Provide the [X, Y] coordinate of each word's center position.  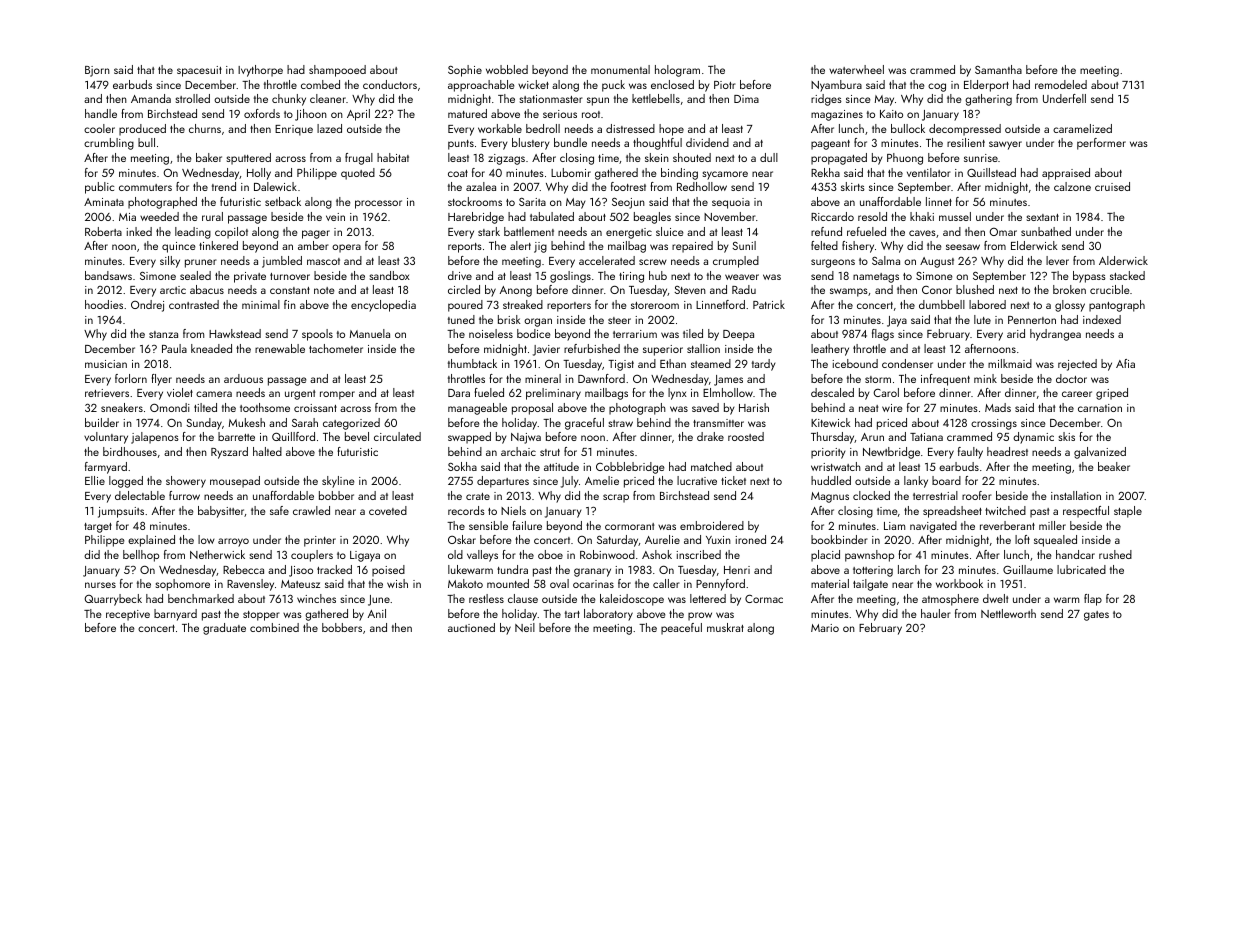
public [99, 188]
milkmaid [1010, 363]
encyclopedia [383, 306]
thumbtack [472, 363]
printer [320, 541]
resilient [966, 142]
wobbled [507, 69]
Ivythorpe [260, 71]
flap [1093, 600]
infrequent [945, 380]
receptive [128, 615]
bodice [534, 333]
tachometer [336, 348]
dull [769, 157]
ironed [750, 539]
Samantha [998, 69]
